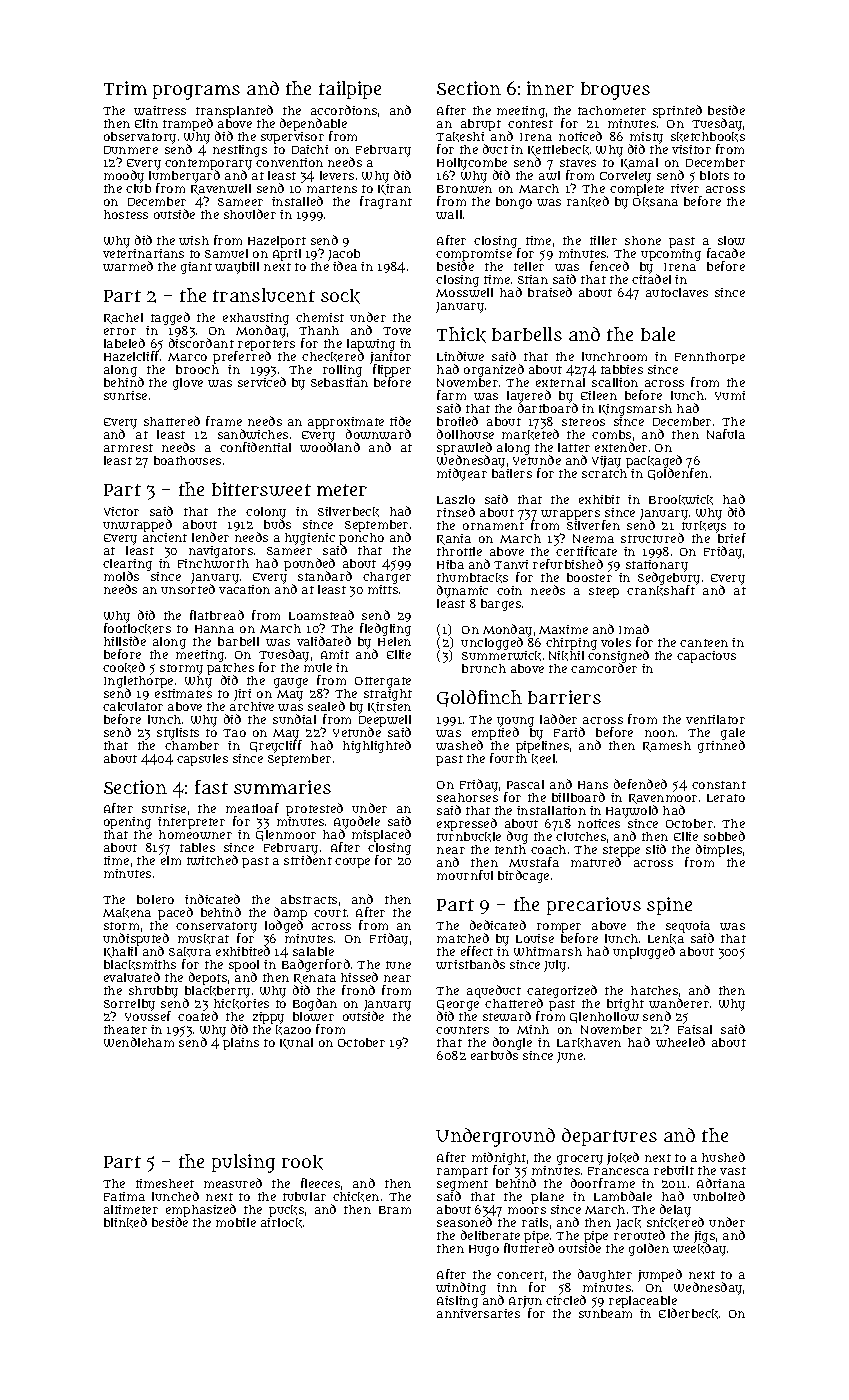  What do you see at coordinates (706, 657) in the screenshot?
I see `capacious` at bounding box center [706, 657].
